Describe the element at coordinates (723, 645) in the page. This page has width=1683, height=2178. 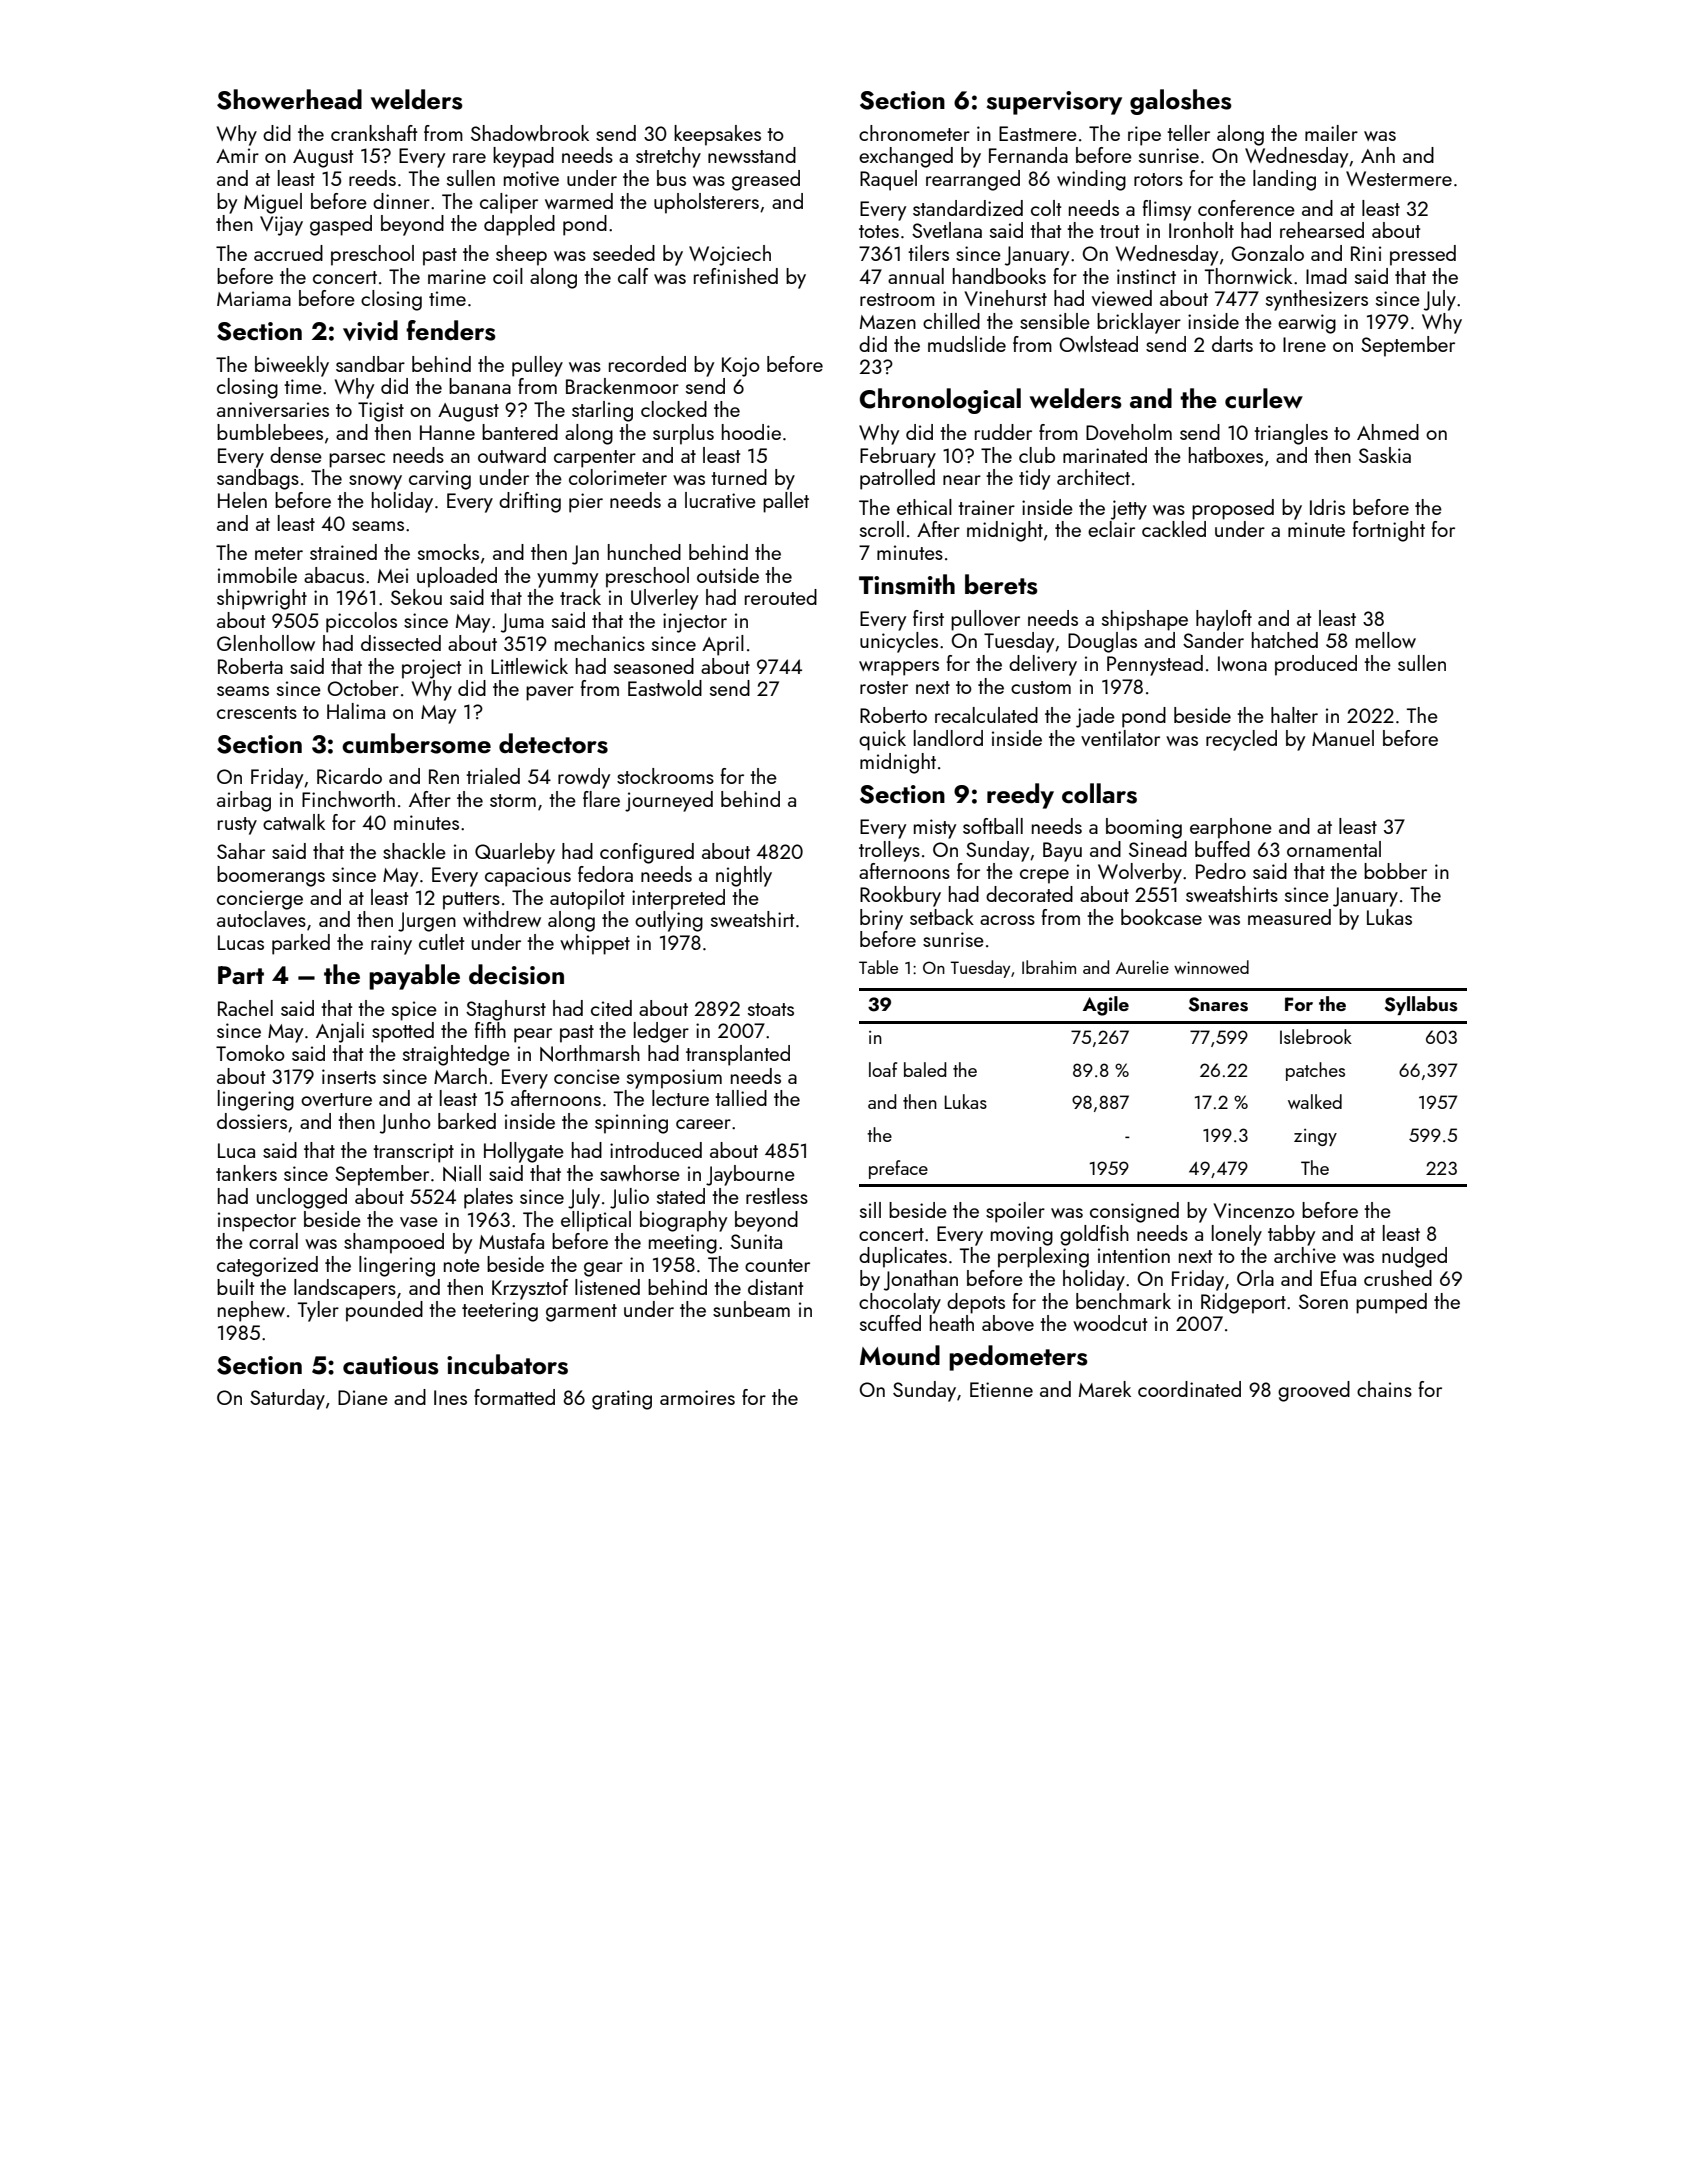
I see `April` at that location.
